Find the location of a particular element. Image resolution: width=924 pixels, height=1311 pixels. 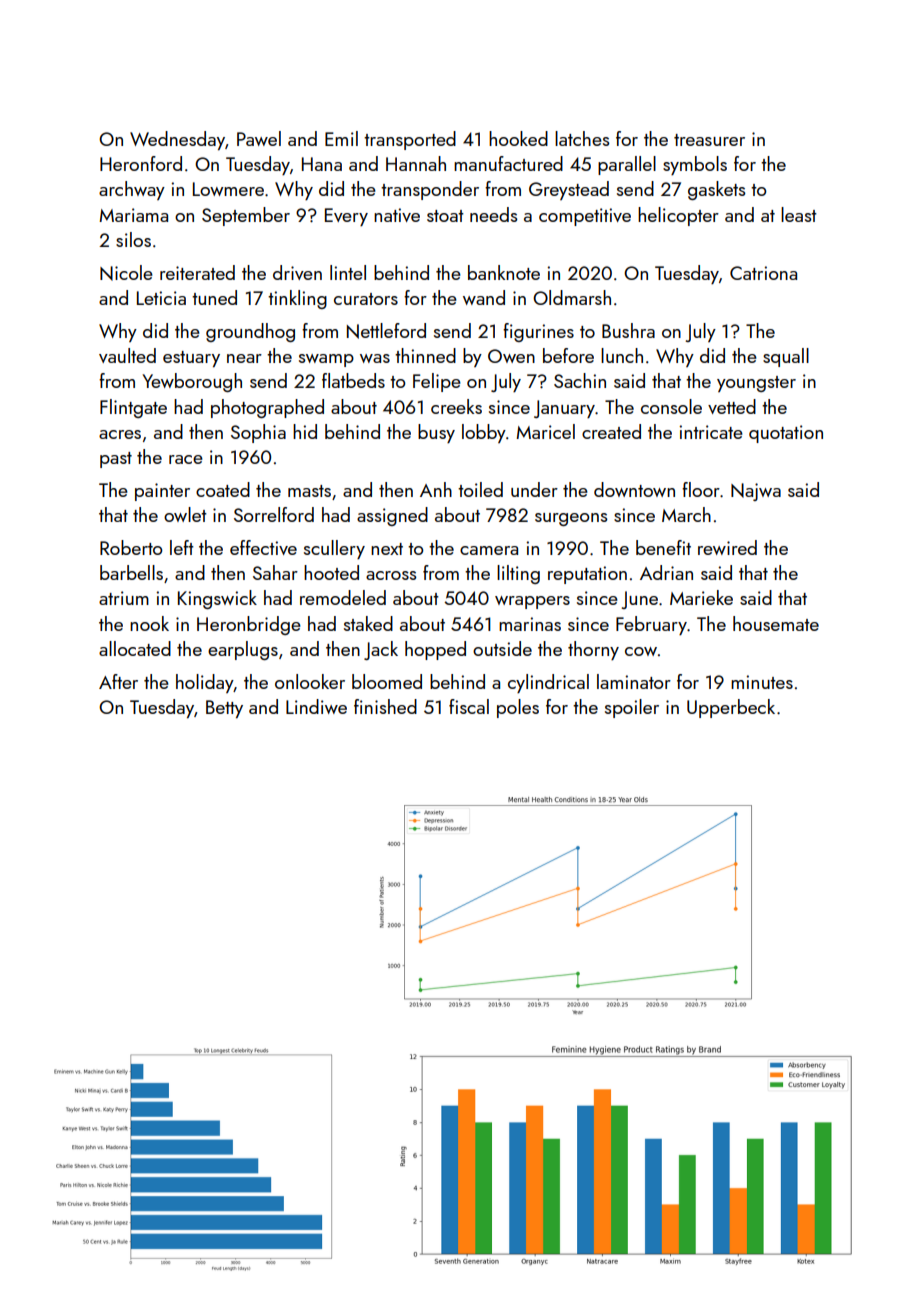

Heronford is located at coordinates (141, 163).
